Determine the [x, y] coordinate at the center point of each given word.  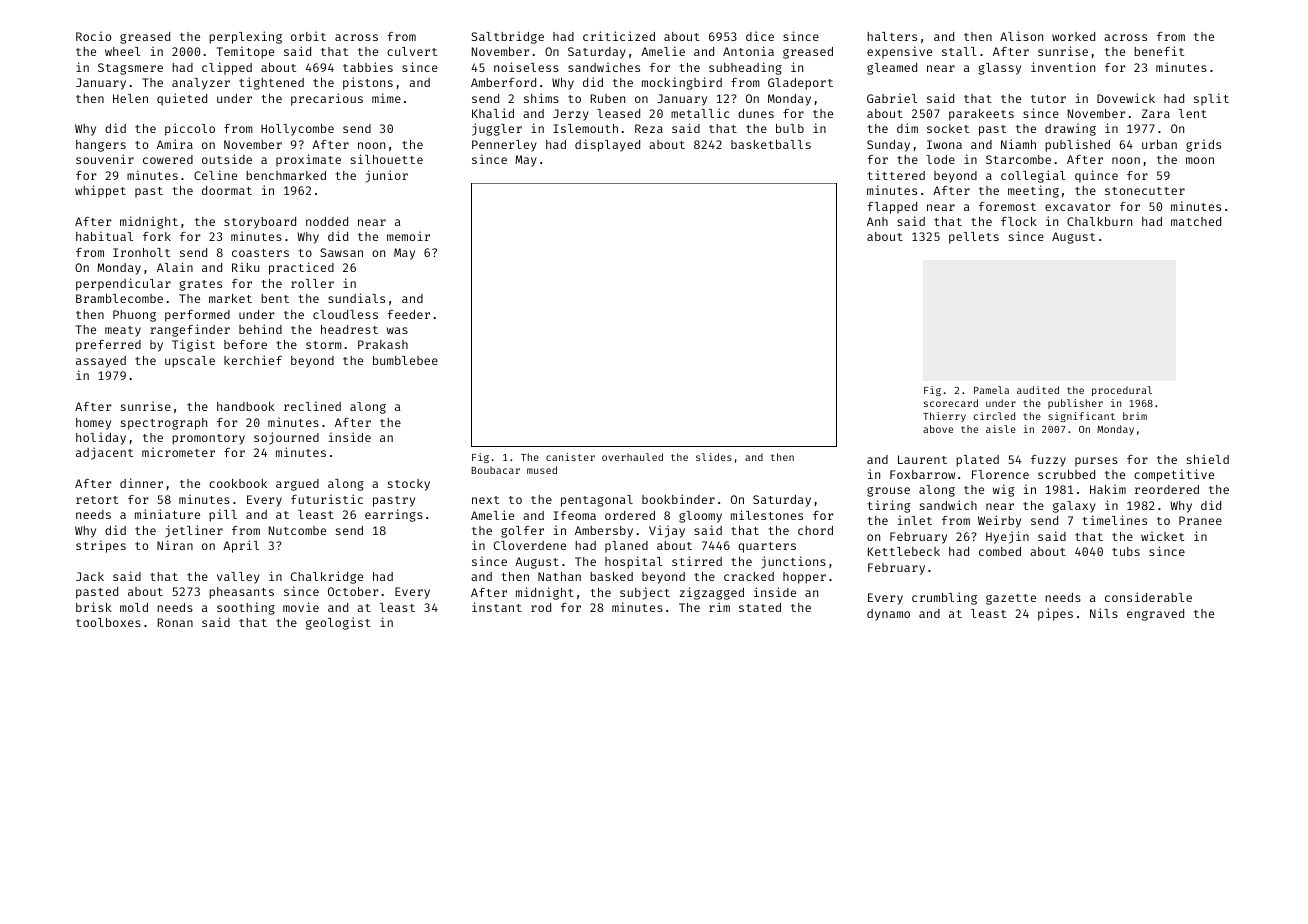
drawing [1070, 129]
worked [1073, 36]
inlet [915, 520]
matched [1196, 221]
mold [134, 607]
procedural [1122, 391]
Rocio [93, 36]
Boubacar [495, 470]
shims [541, 98]
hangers [101, 146]
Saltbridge [507, 37]
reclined [312, 406]
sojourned [286, 438]
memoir [408, 236]
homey [93, 424]
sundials [356, 298]
